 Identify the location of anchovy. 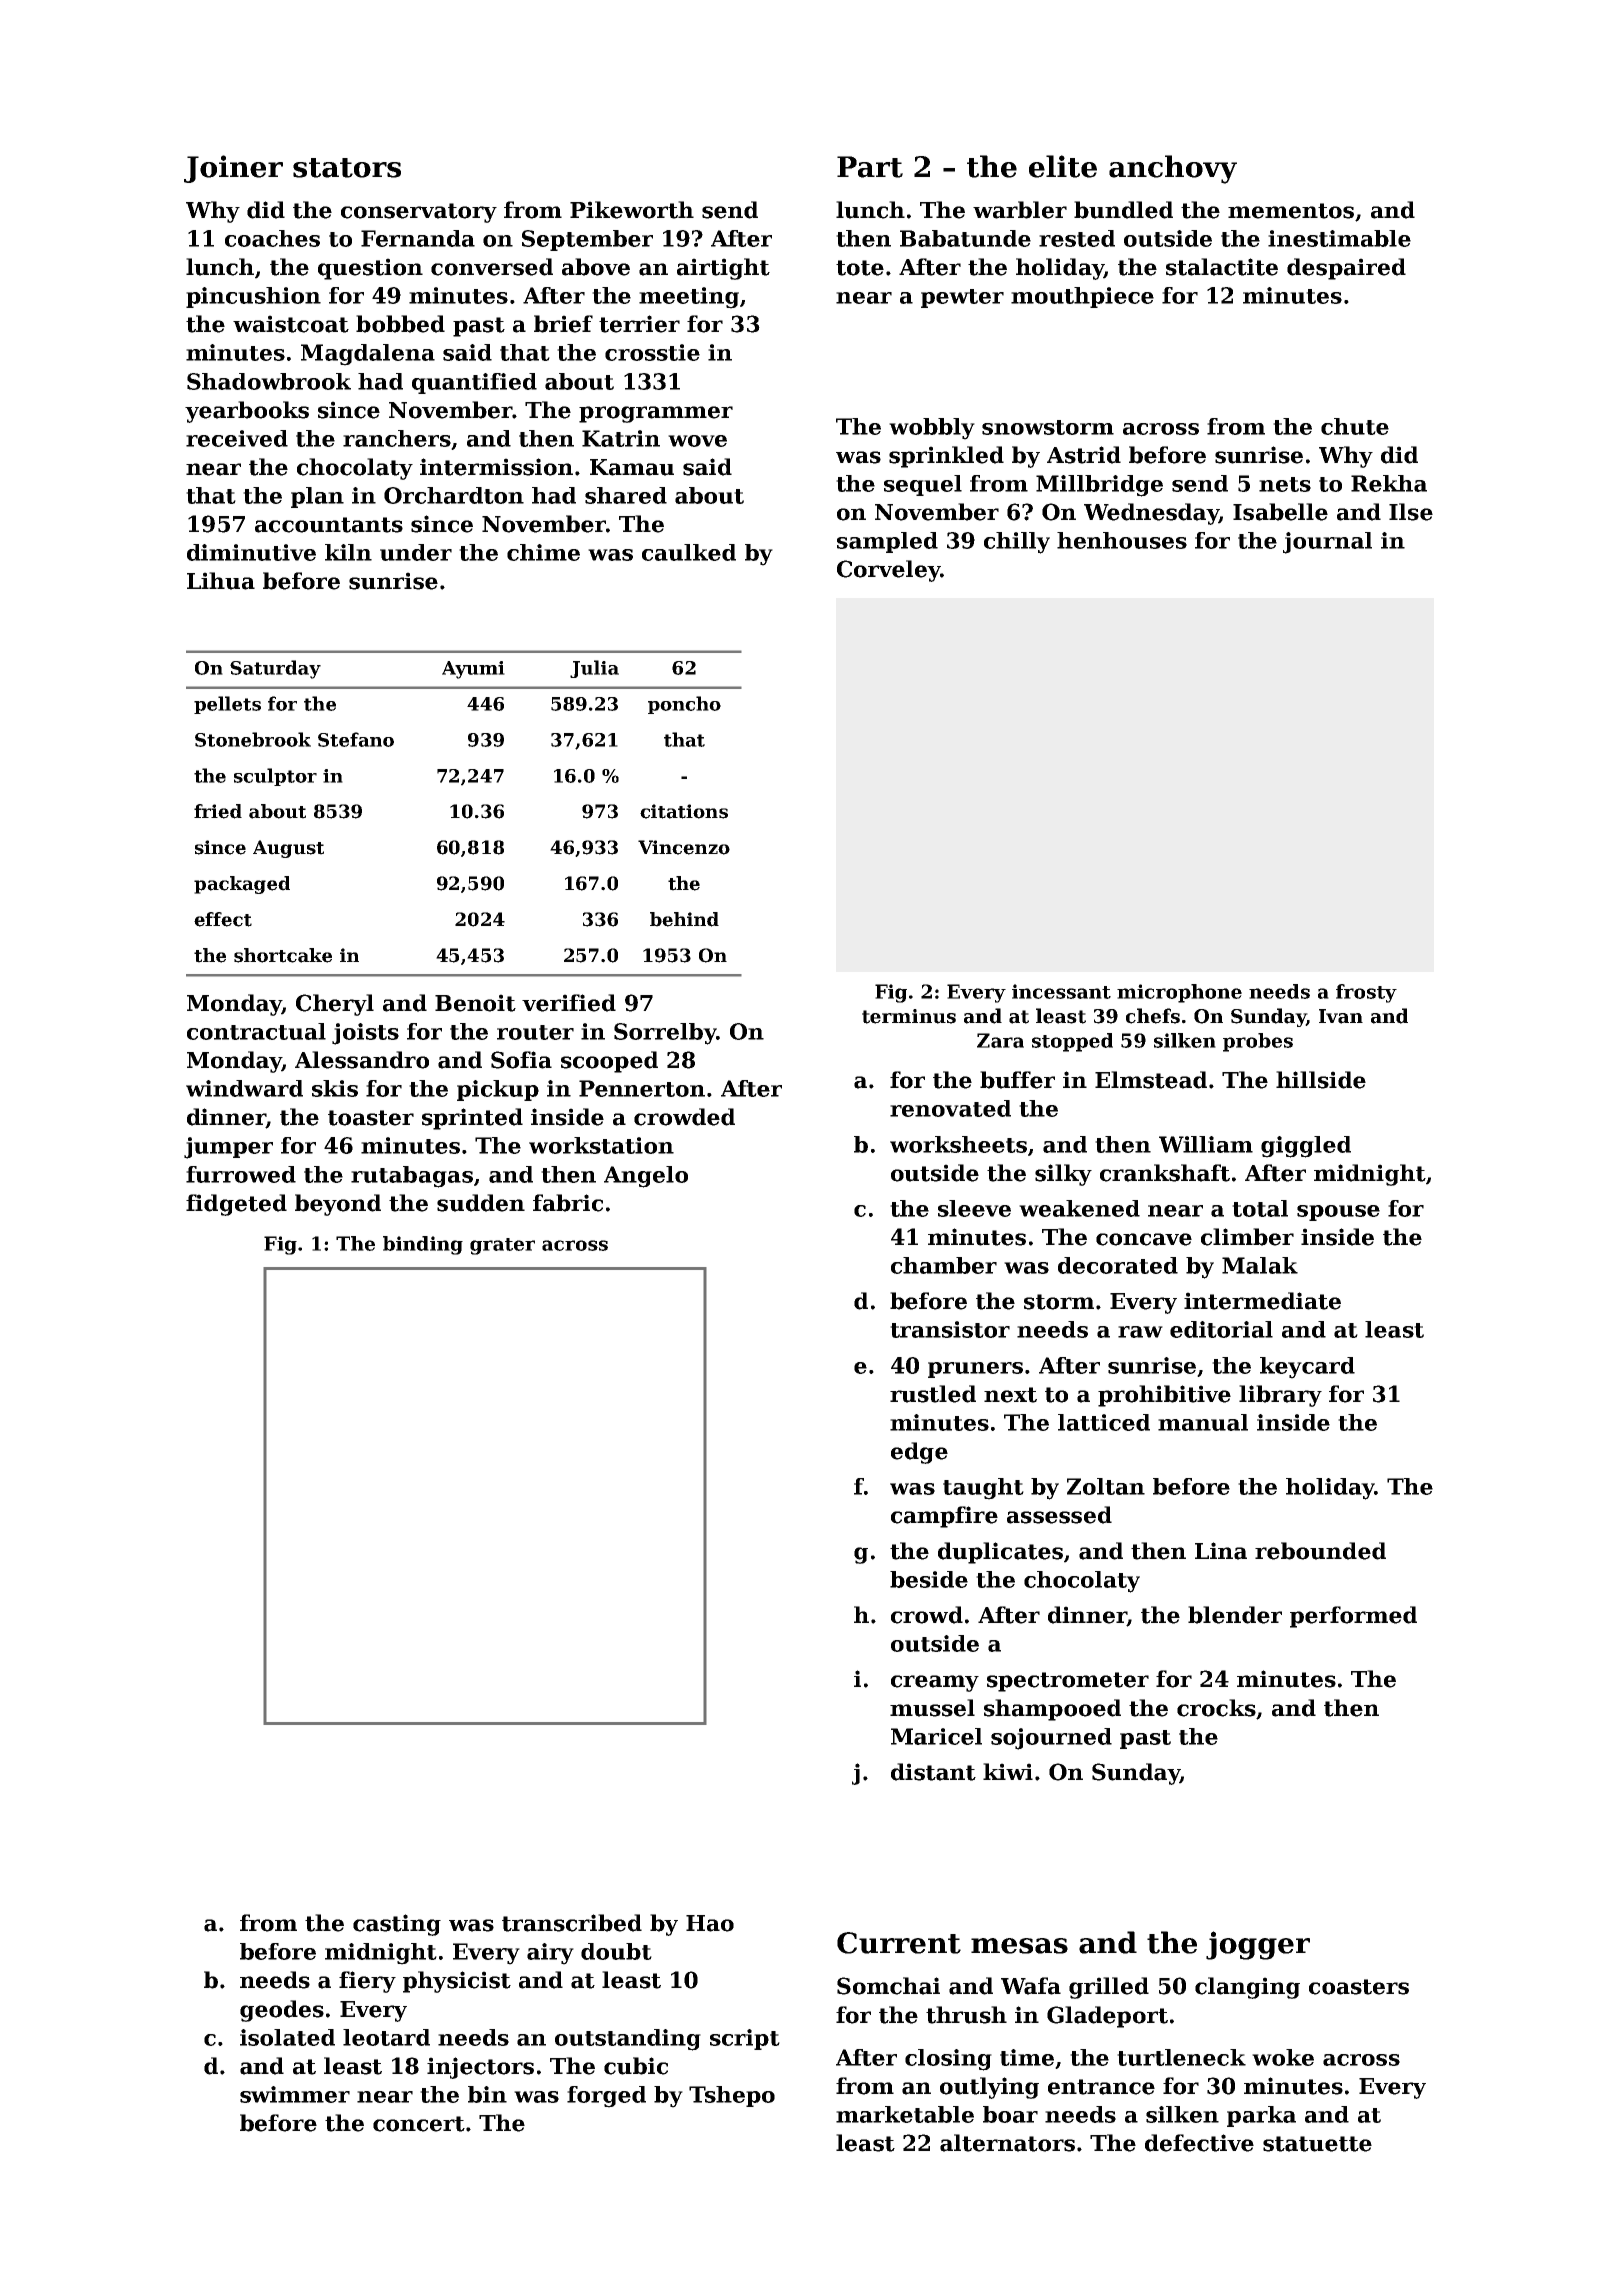
(1173, 169).
